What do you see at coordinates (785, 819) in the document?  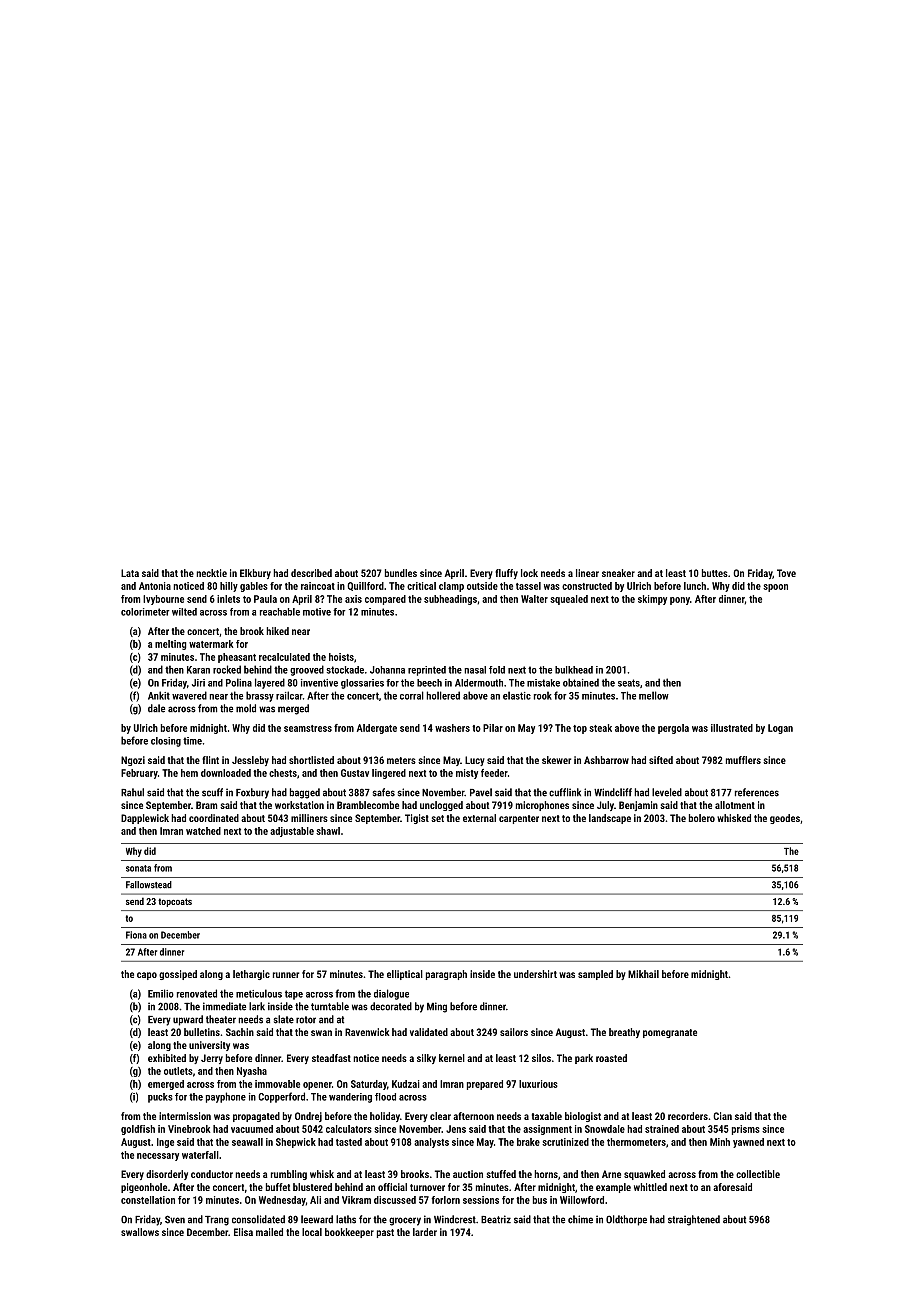 I see `geodes` at bounding box center [785, 819].
